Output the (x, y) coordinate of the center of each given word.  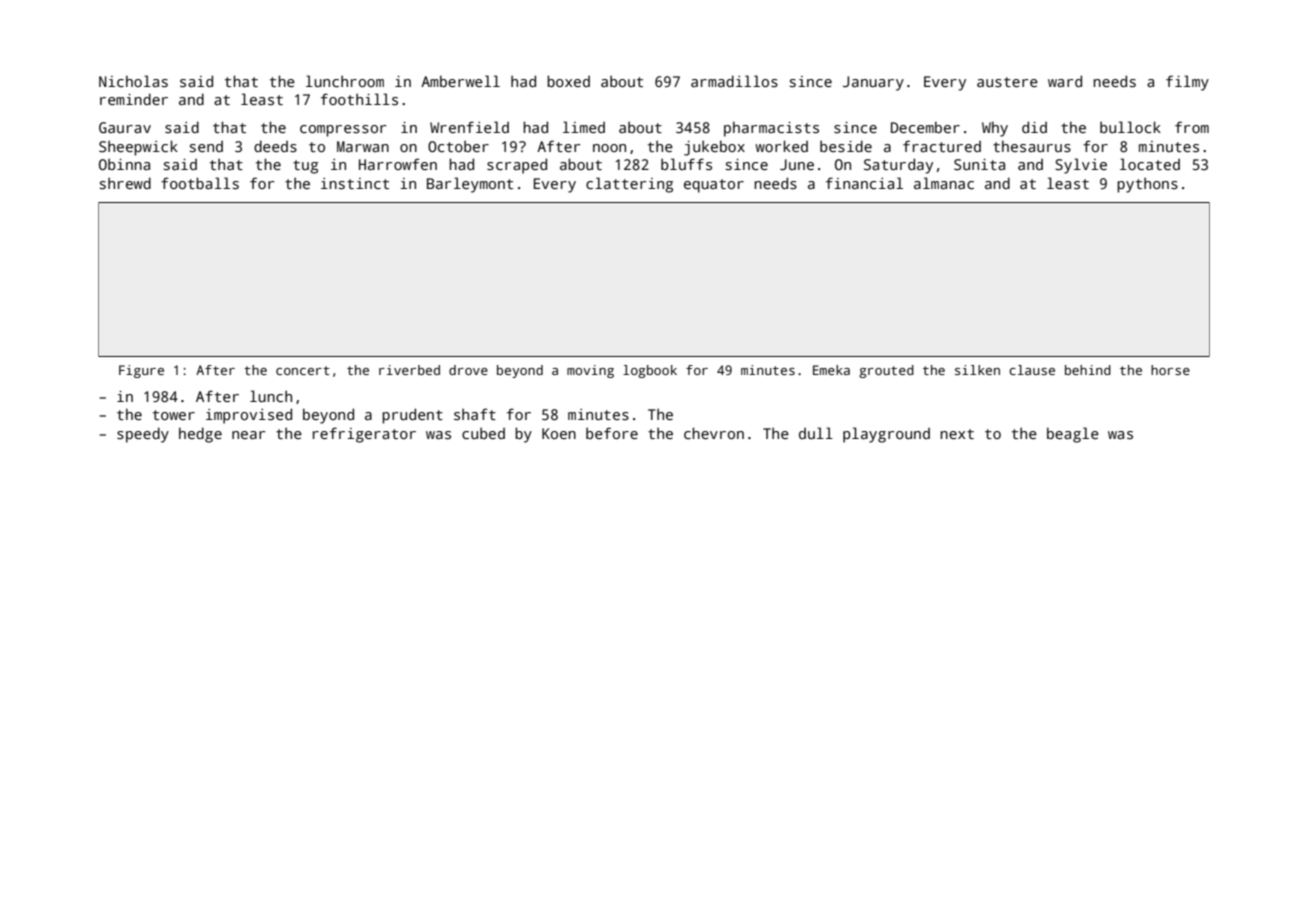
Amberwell (460, 81)
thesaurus (1032, 146)
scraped (517, 166)
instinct (355, 183)
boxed (568, 81)
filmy (1187, 83)
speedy (143, 435)
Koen (559, 433)
